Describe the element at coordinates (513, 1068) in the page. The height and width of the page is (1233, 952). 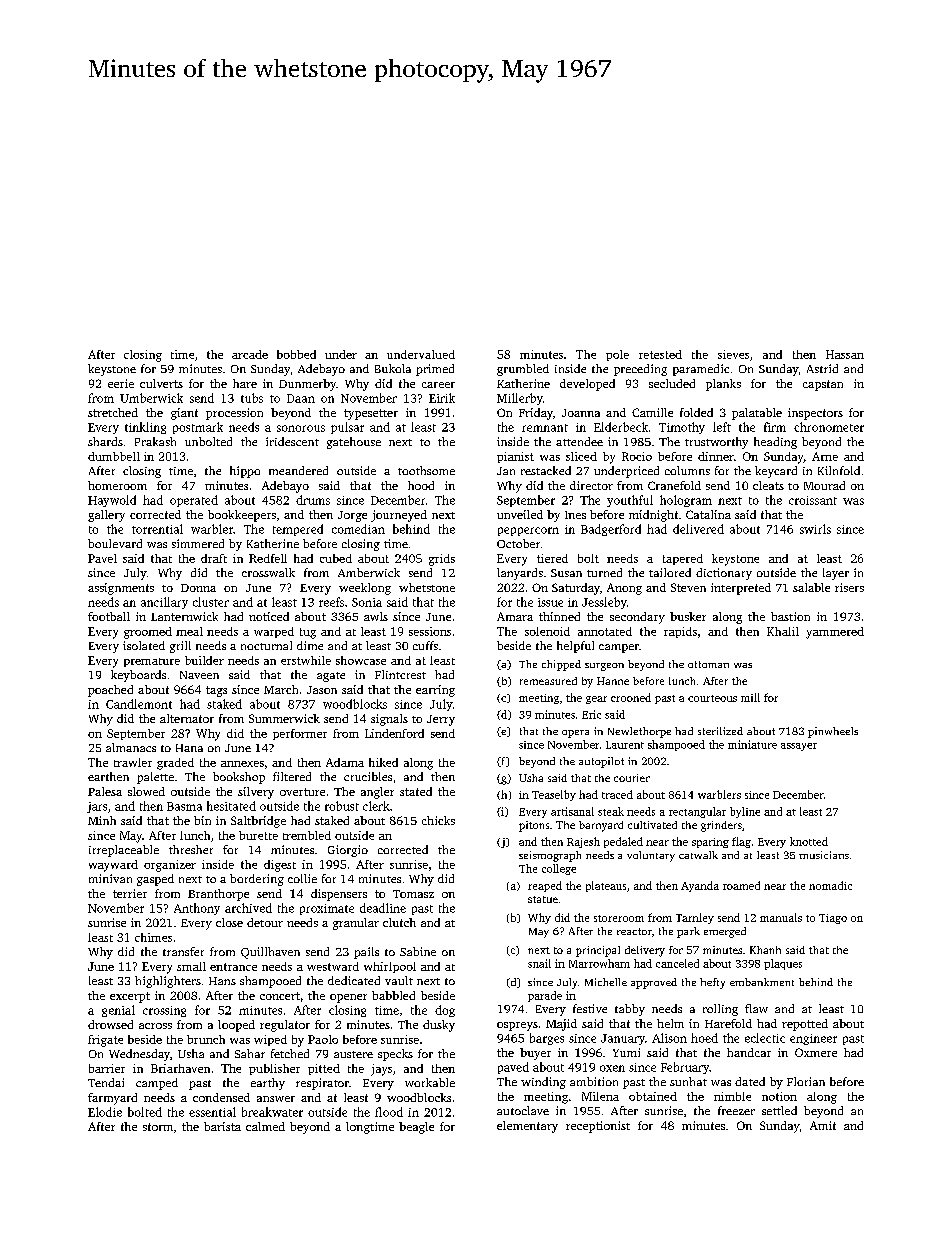
I see `paved` at that location.
